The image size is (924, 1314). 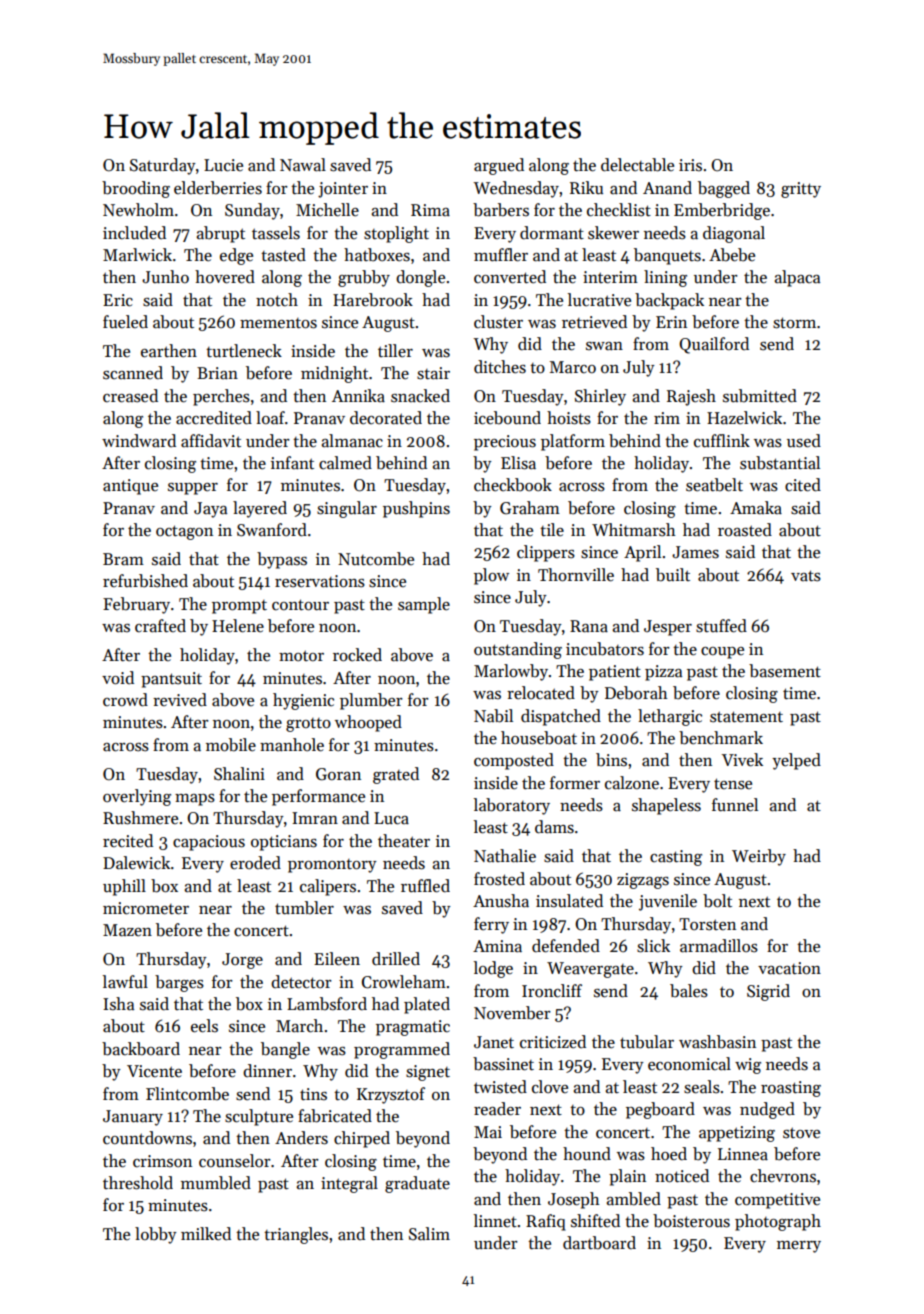 I want to click on Riku, so click(x=586, y=187).
